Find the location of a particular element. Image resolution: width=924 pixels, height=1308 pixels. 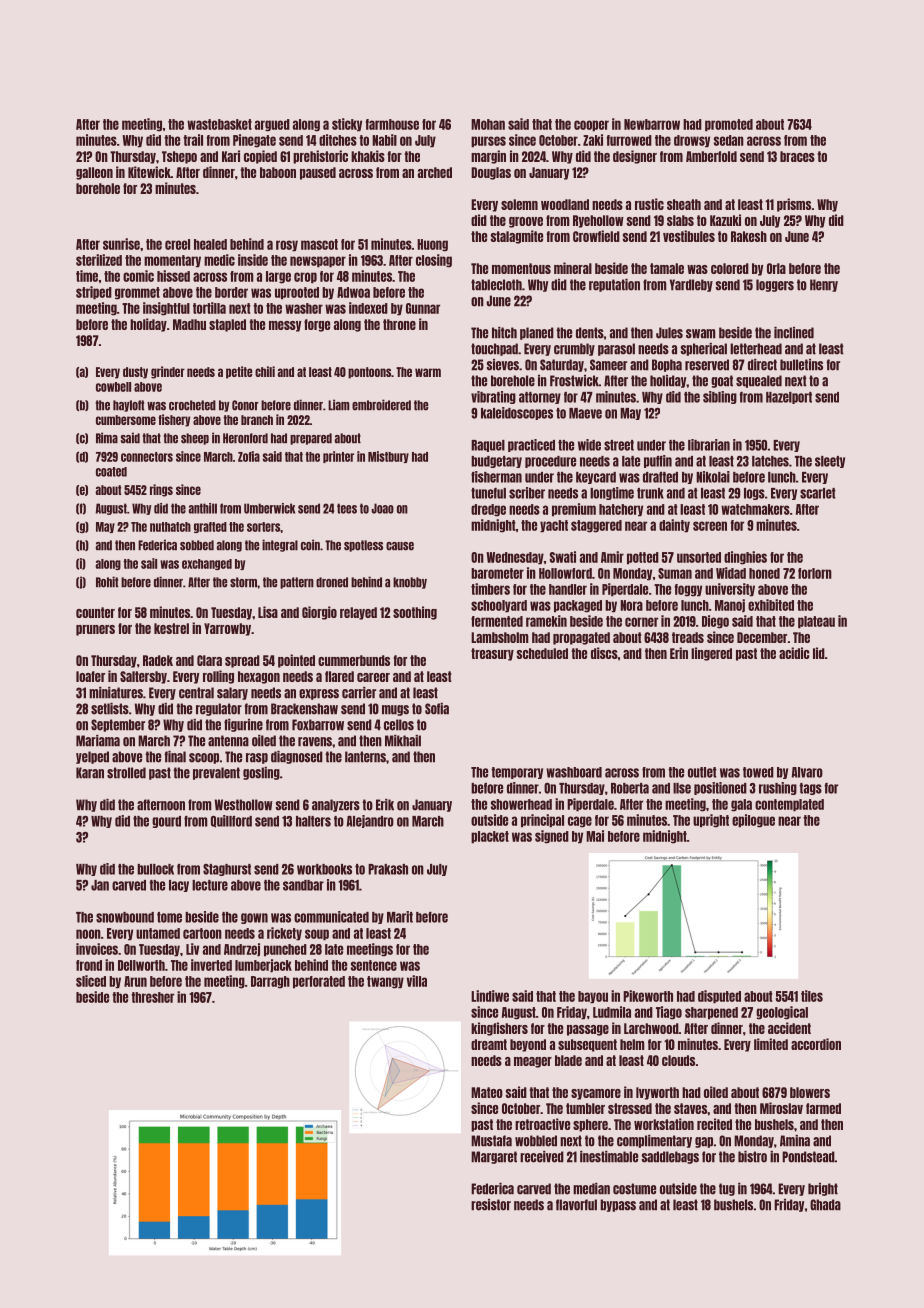

galleon is located at coordinates (94, 173).
